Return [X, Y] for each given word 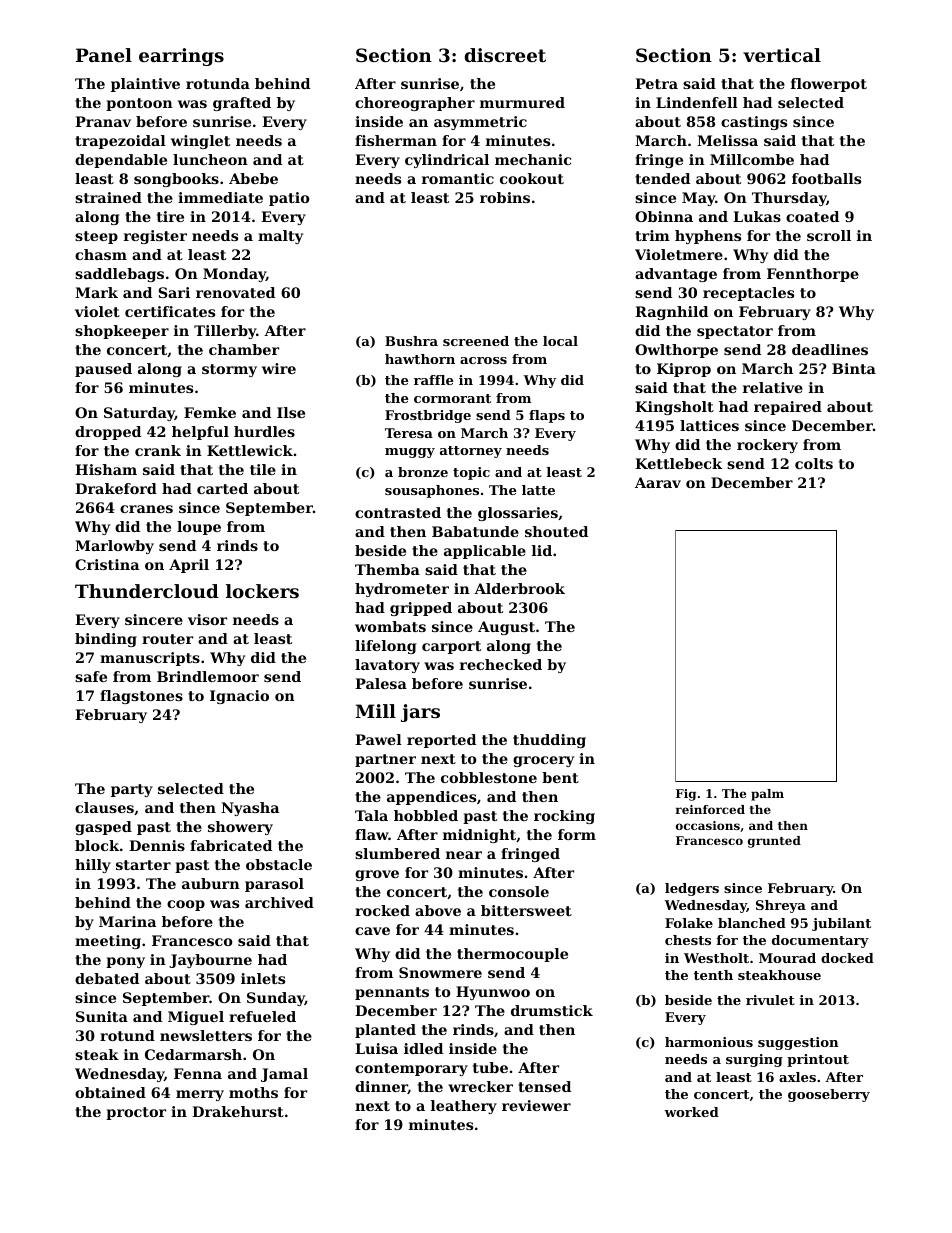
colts [814, 463]
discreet [505, 55]
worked [691, 1112]
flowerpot [829, 85]
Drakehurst [238, 1111]
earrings [181, 57]
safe [91, 676]
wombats [390, 626]
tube [490, 1067]
